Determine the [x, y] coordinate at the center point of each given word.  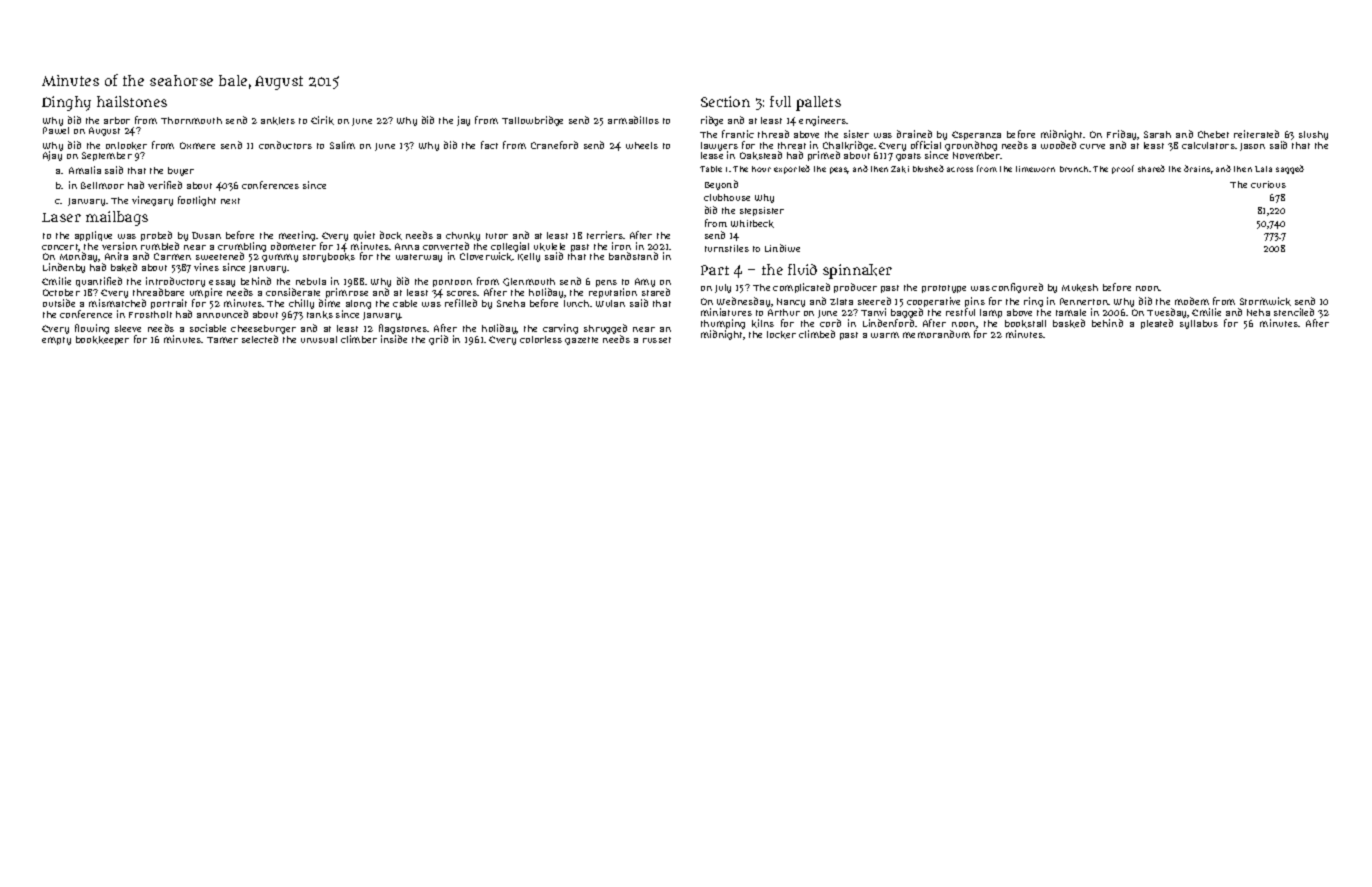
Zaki [900, 169]
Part [715, 270]
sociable [208, 328]
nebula [311, 281]
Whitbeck [752, 224]
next [230, 201]
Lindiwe [782, 248]
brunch [1074, 169]
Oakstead [761, 155]
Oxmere [197, 145]
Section [725, 101]
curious [1268, 184]
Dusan [206, 235]
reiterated [1256, 134]
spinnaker [857, 271]
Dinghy [66, 103]
